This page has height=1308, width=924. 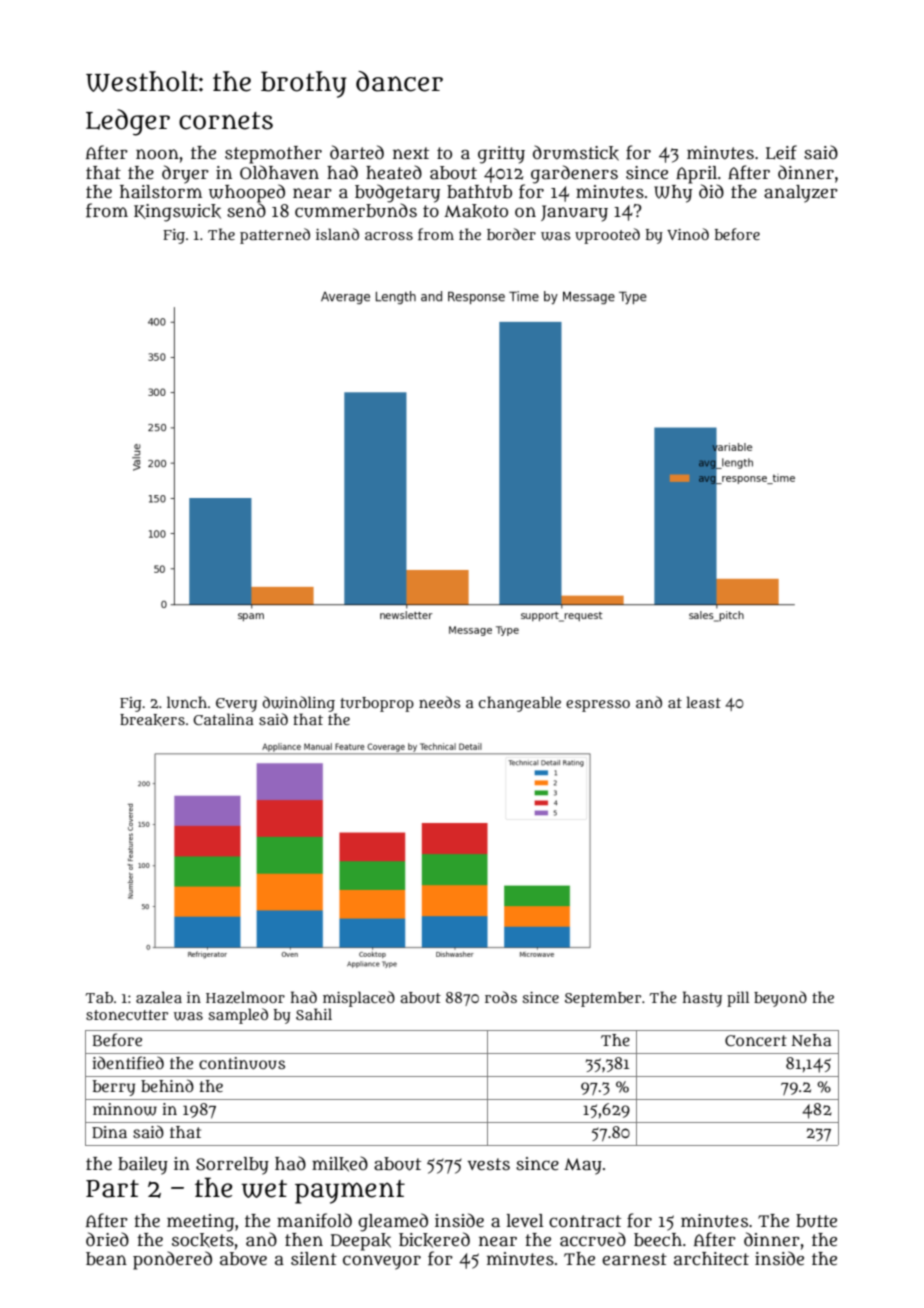 What do you see at coordinates (177, 213) in the page?
I see `Kingswick` at bounding box center [177, 213].
